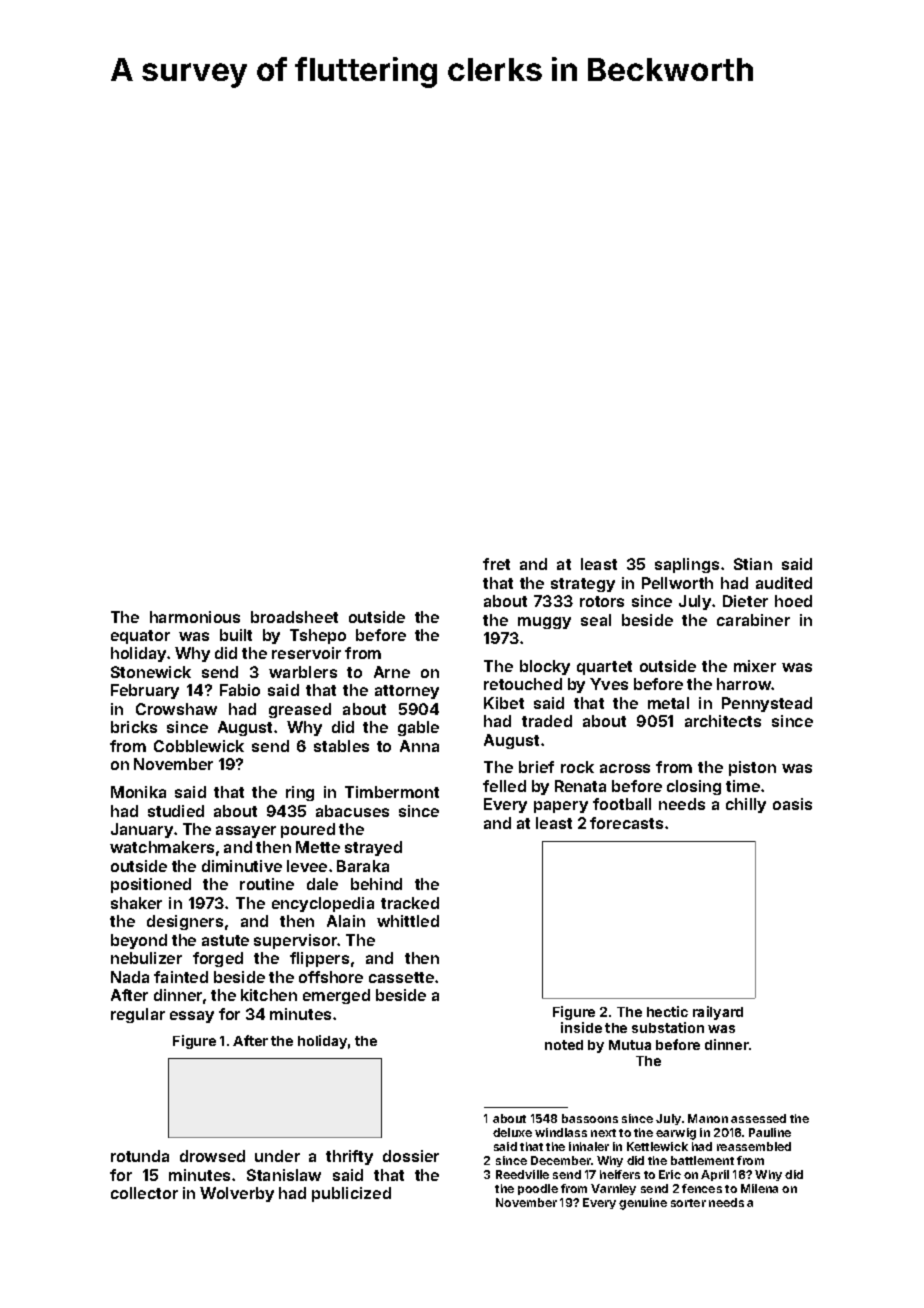 The width and height of the screenshot is (924, 1308). What do you see at coordinates (667, 1011) in the screenshot?
I see `hectic` at bounding box center [667, 1011].
